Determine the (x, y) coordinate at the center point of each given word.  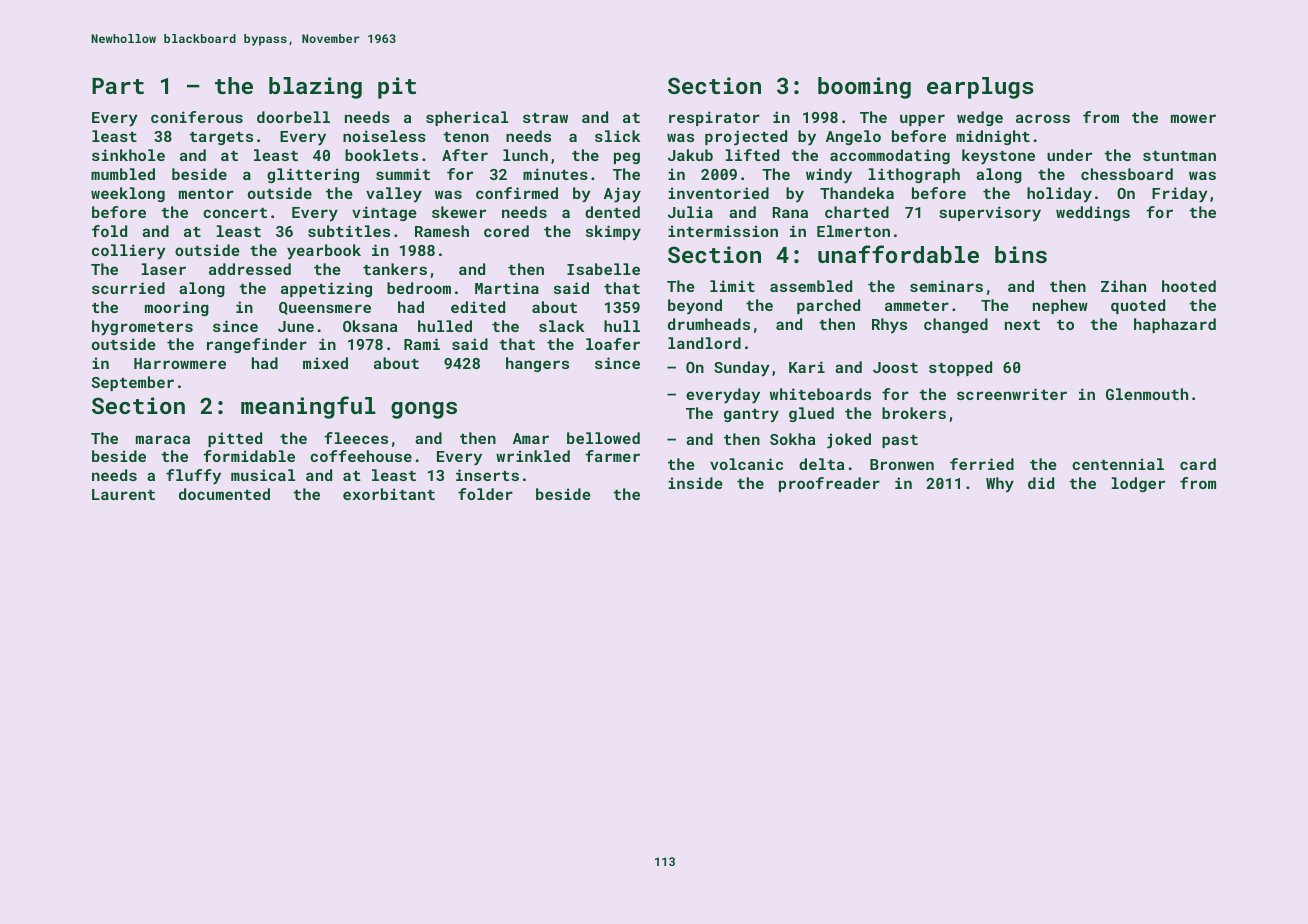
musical (263, 475)
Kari (807, 367)
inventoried (718, 193)
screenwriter (1012, 394)
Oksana (370, 326)
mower (1193, 118)
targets (221, 138)
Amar (531, 438)
